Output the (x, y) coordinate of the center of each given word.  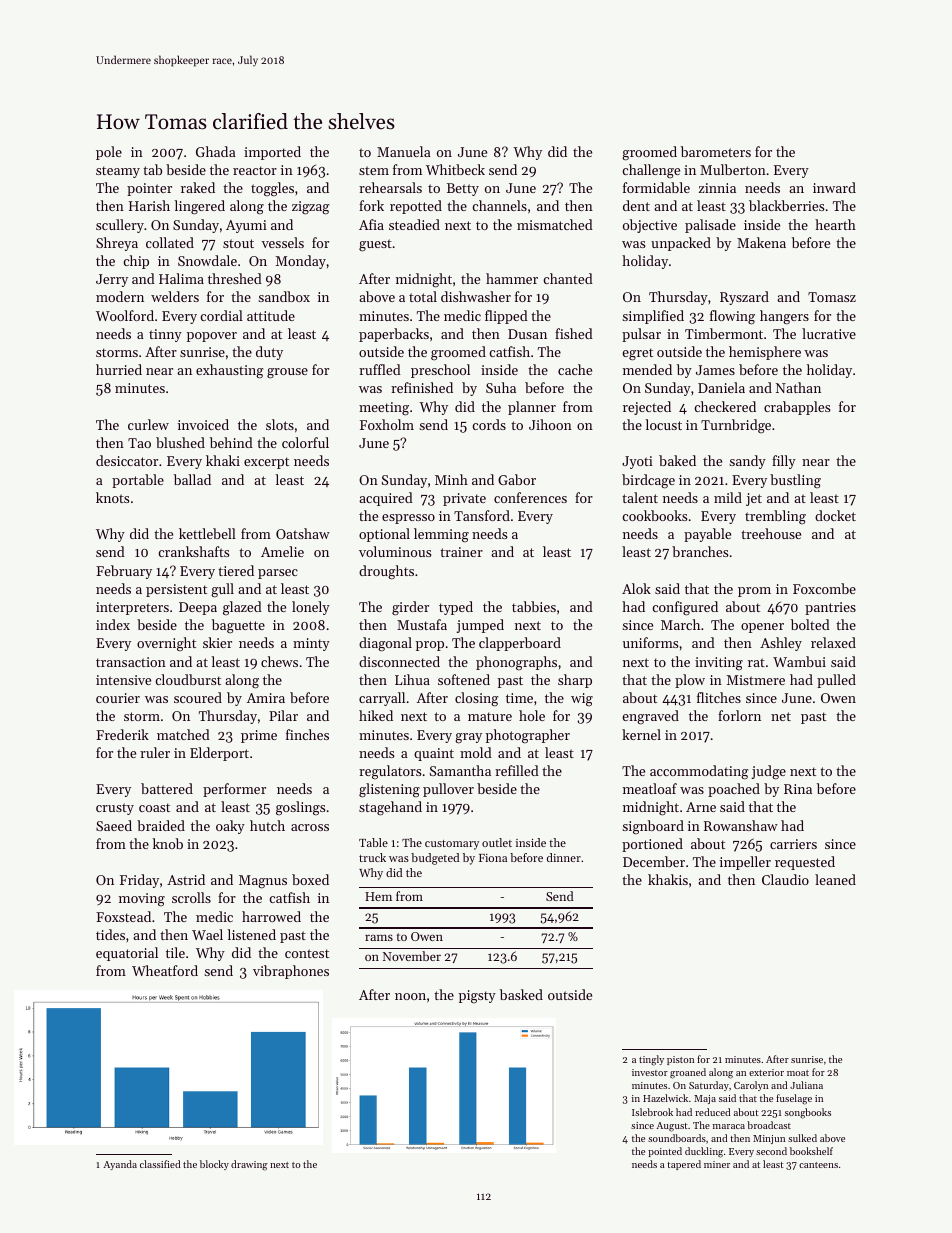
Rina (798, 789)
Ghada (216, 151)
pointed (665, 1152)
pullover (448, 790)
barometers (716, 151)
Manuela (404, 151)
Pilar (283, 715)
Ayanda (120, 1165)
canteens (818, 1165)
